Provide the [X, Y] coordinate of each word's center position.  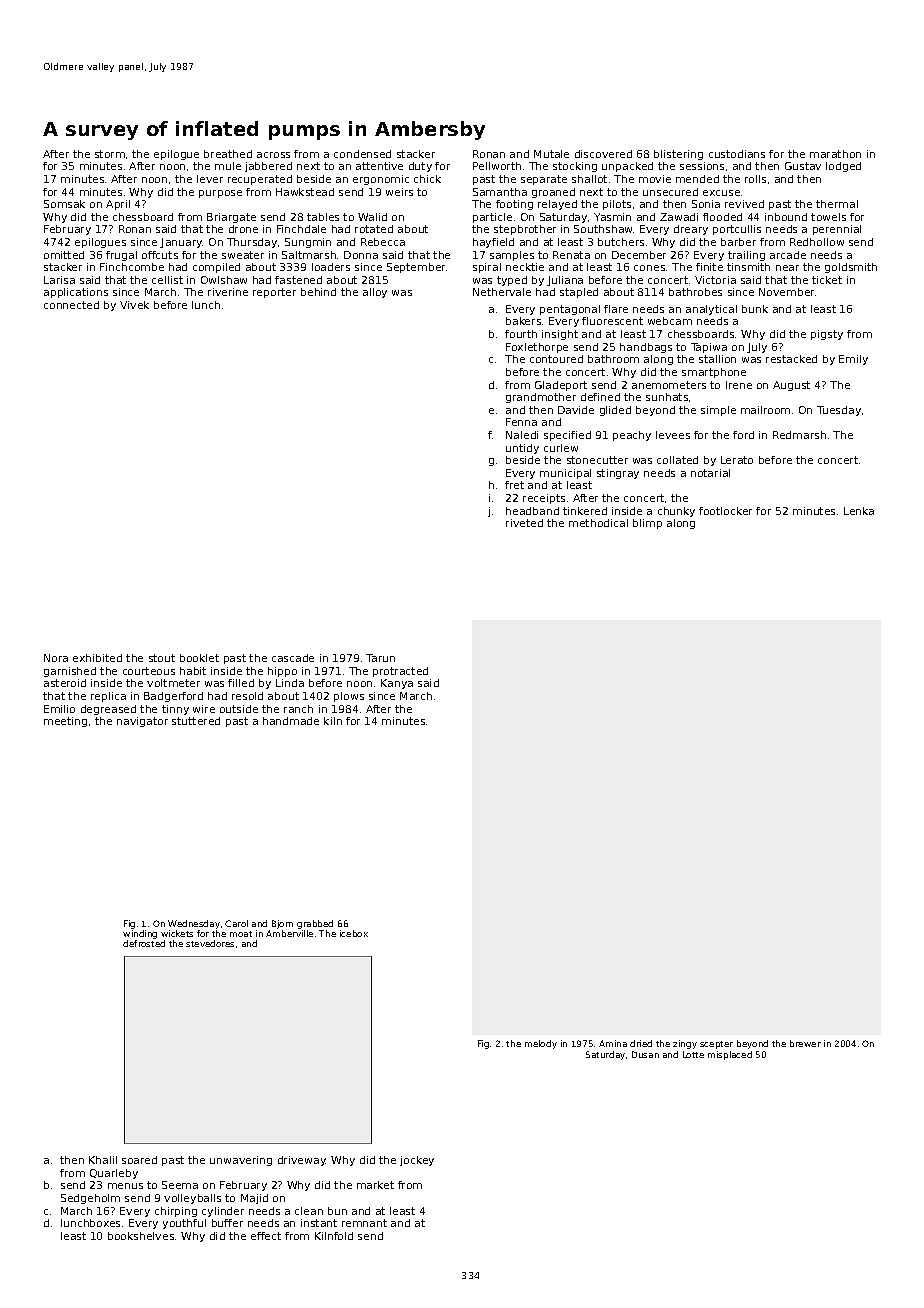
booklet [199, 658]
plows [349, 697]
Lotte [693, 1054]
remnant [364, 1223]
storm [110, 154]
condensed [362, 154]
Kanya [397, 684]
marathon [835, 154]
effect [266, 1236]
